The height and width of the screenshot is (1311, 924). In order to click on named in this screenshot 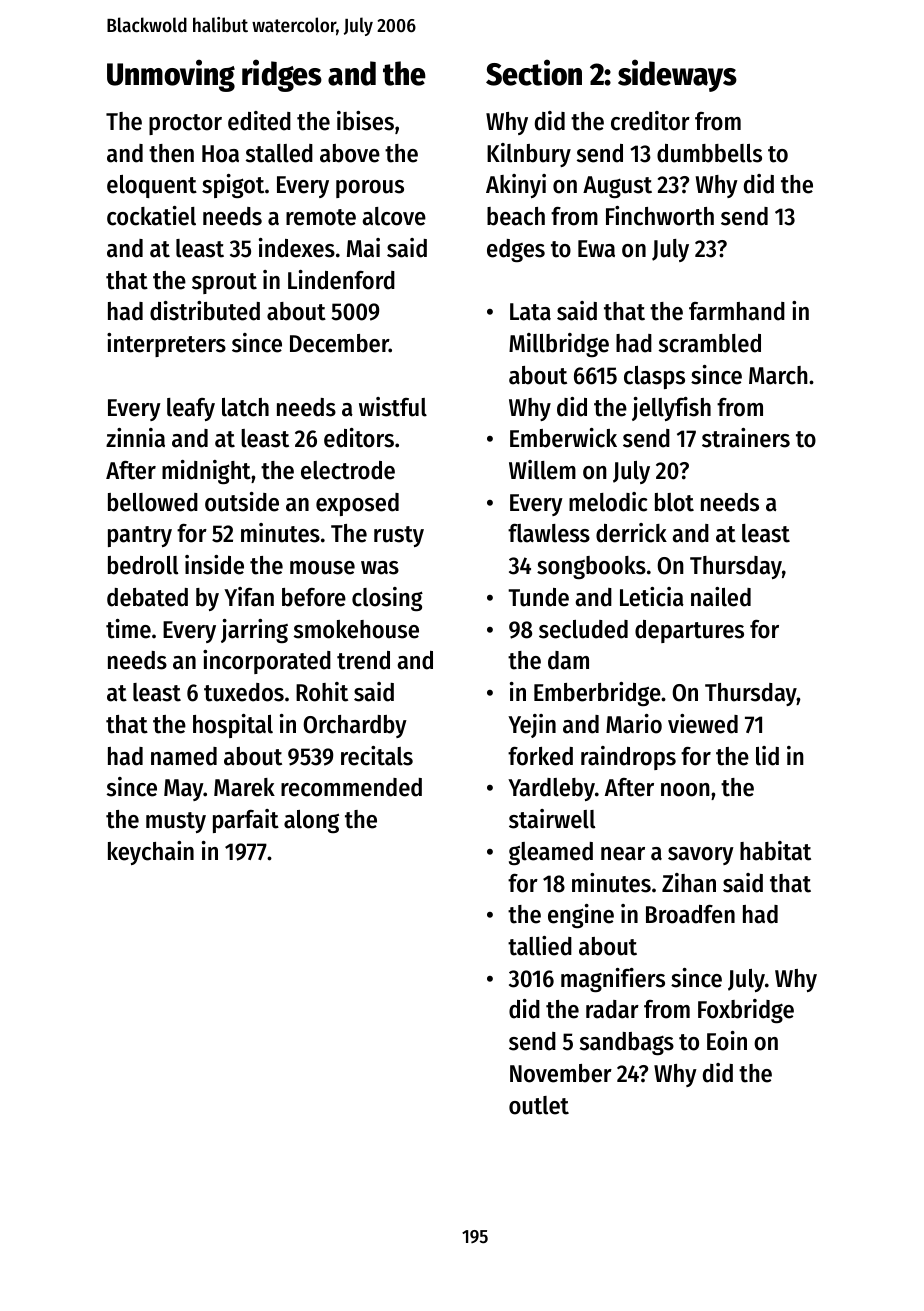, I will do `click(184, 756)`.
